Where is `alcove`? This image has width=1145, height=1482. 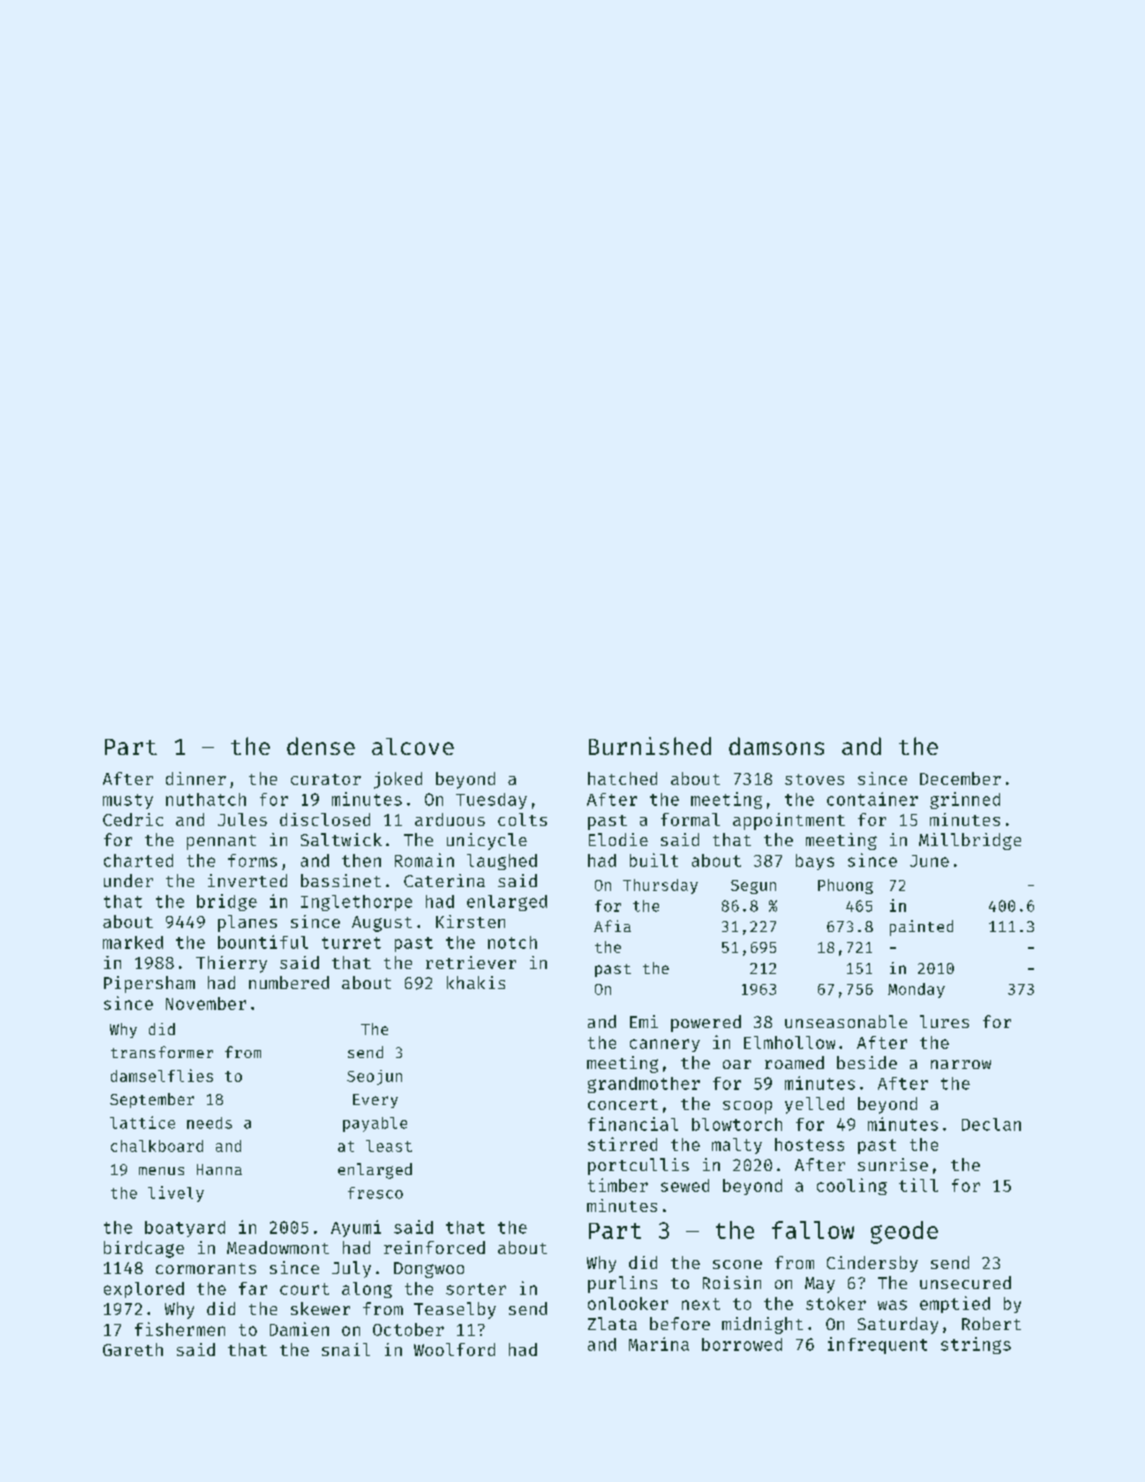
alcove is located at coordinates (413, 746).
